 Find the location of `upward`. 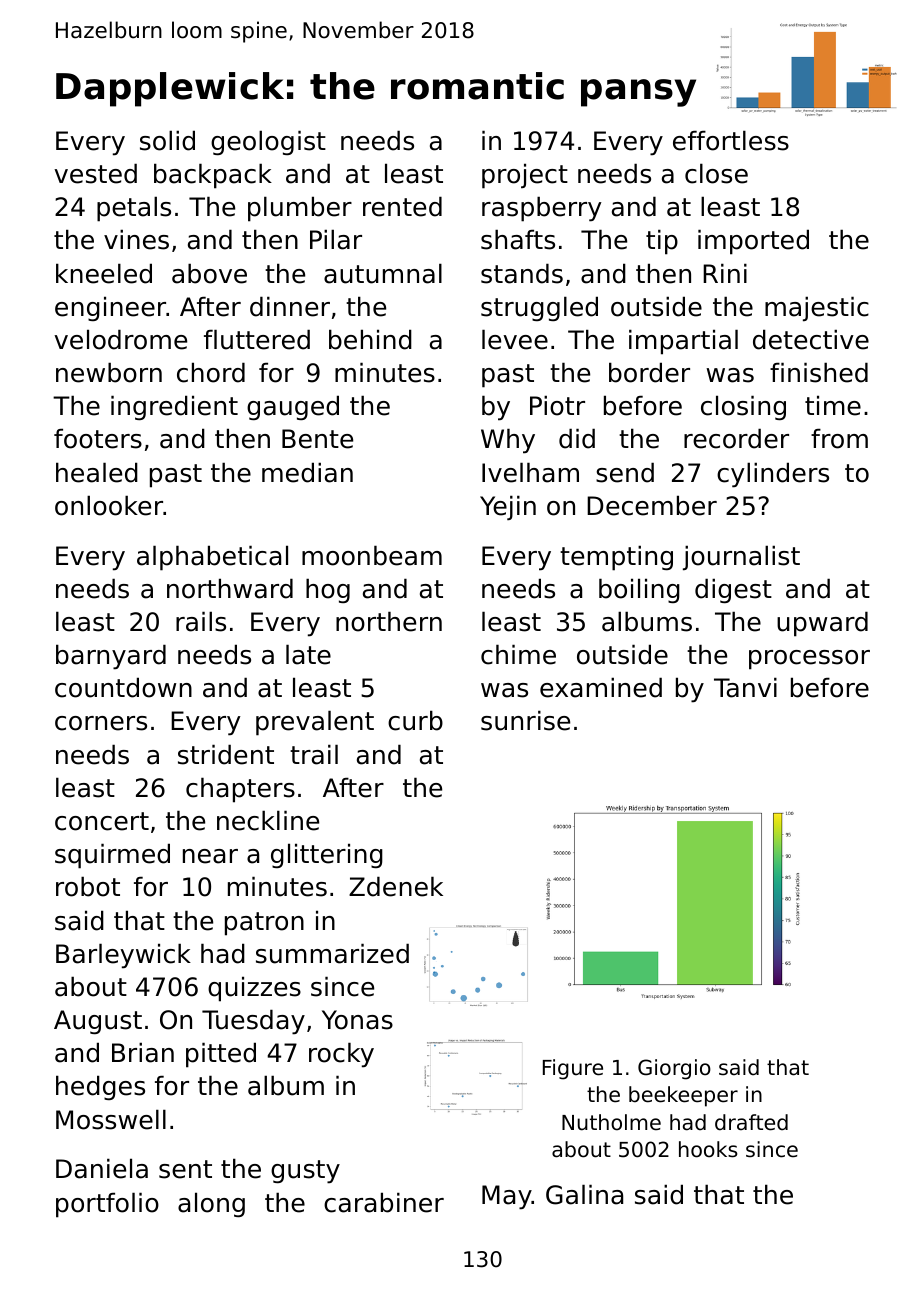

upward is located at coordinates (822, 624).
